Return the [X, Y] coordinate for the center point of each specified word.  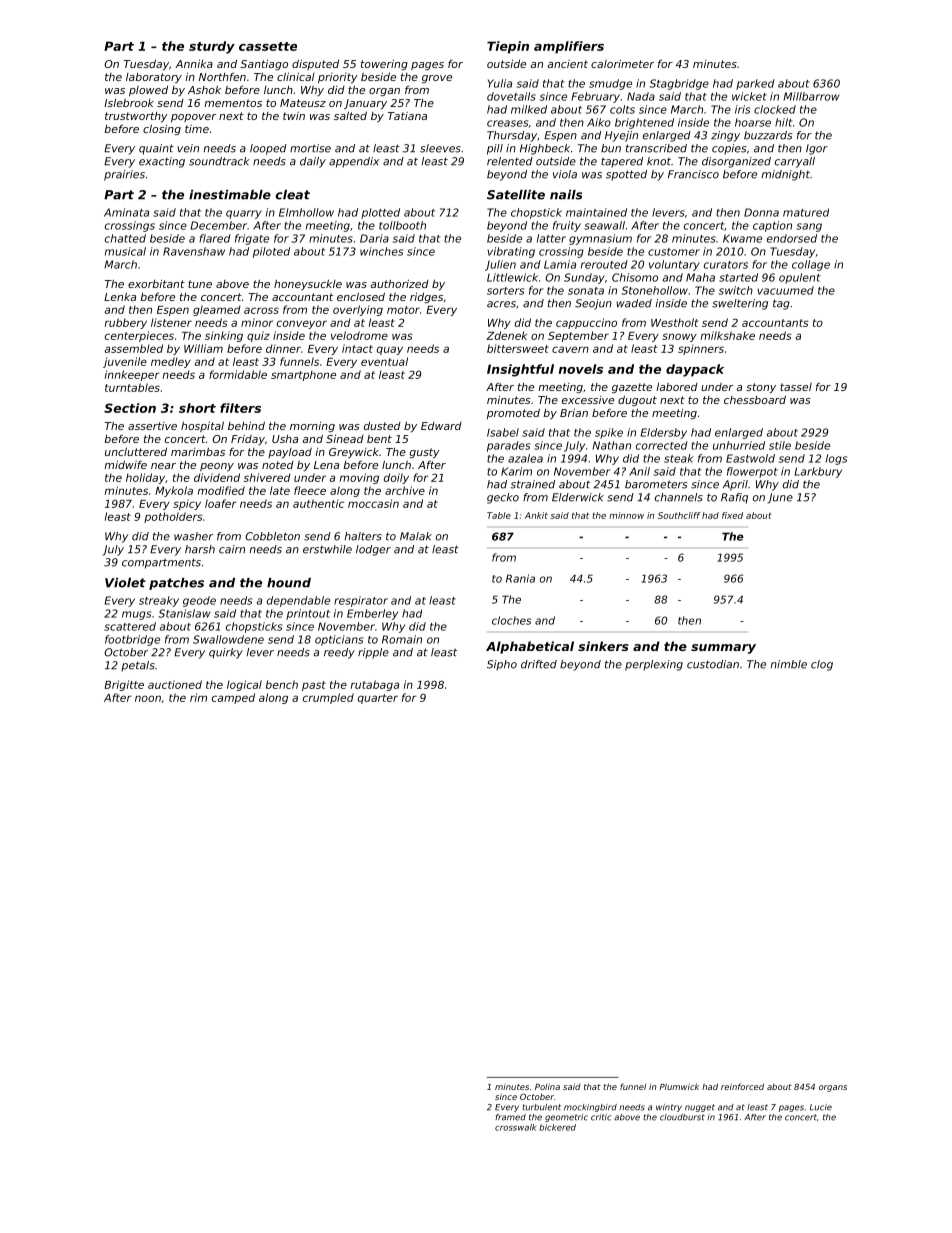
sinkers [603, 646]
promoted [513, 413]
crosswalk [515, 1127]
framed [510, 1117]
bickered [558, 1127]
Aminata [126, 212]
